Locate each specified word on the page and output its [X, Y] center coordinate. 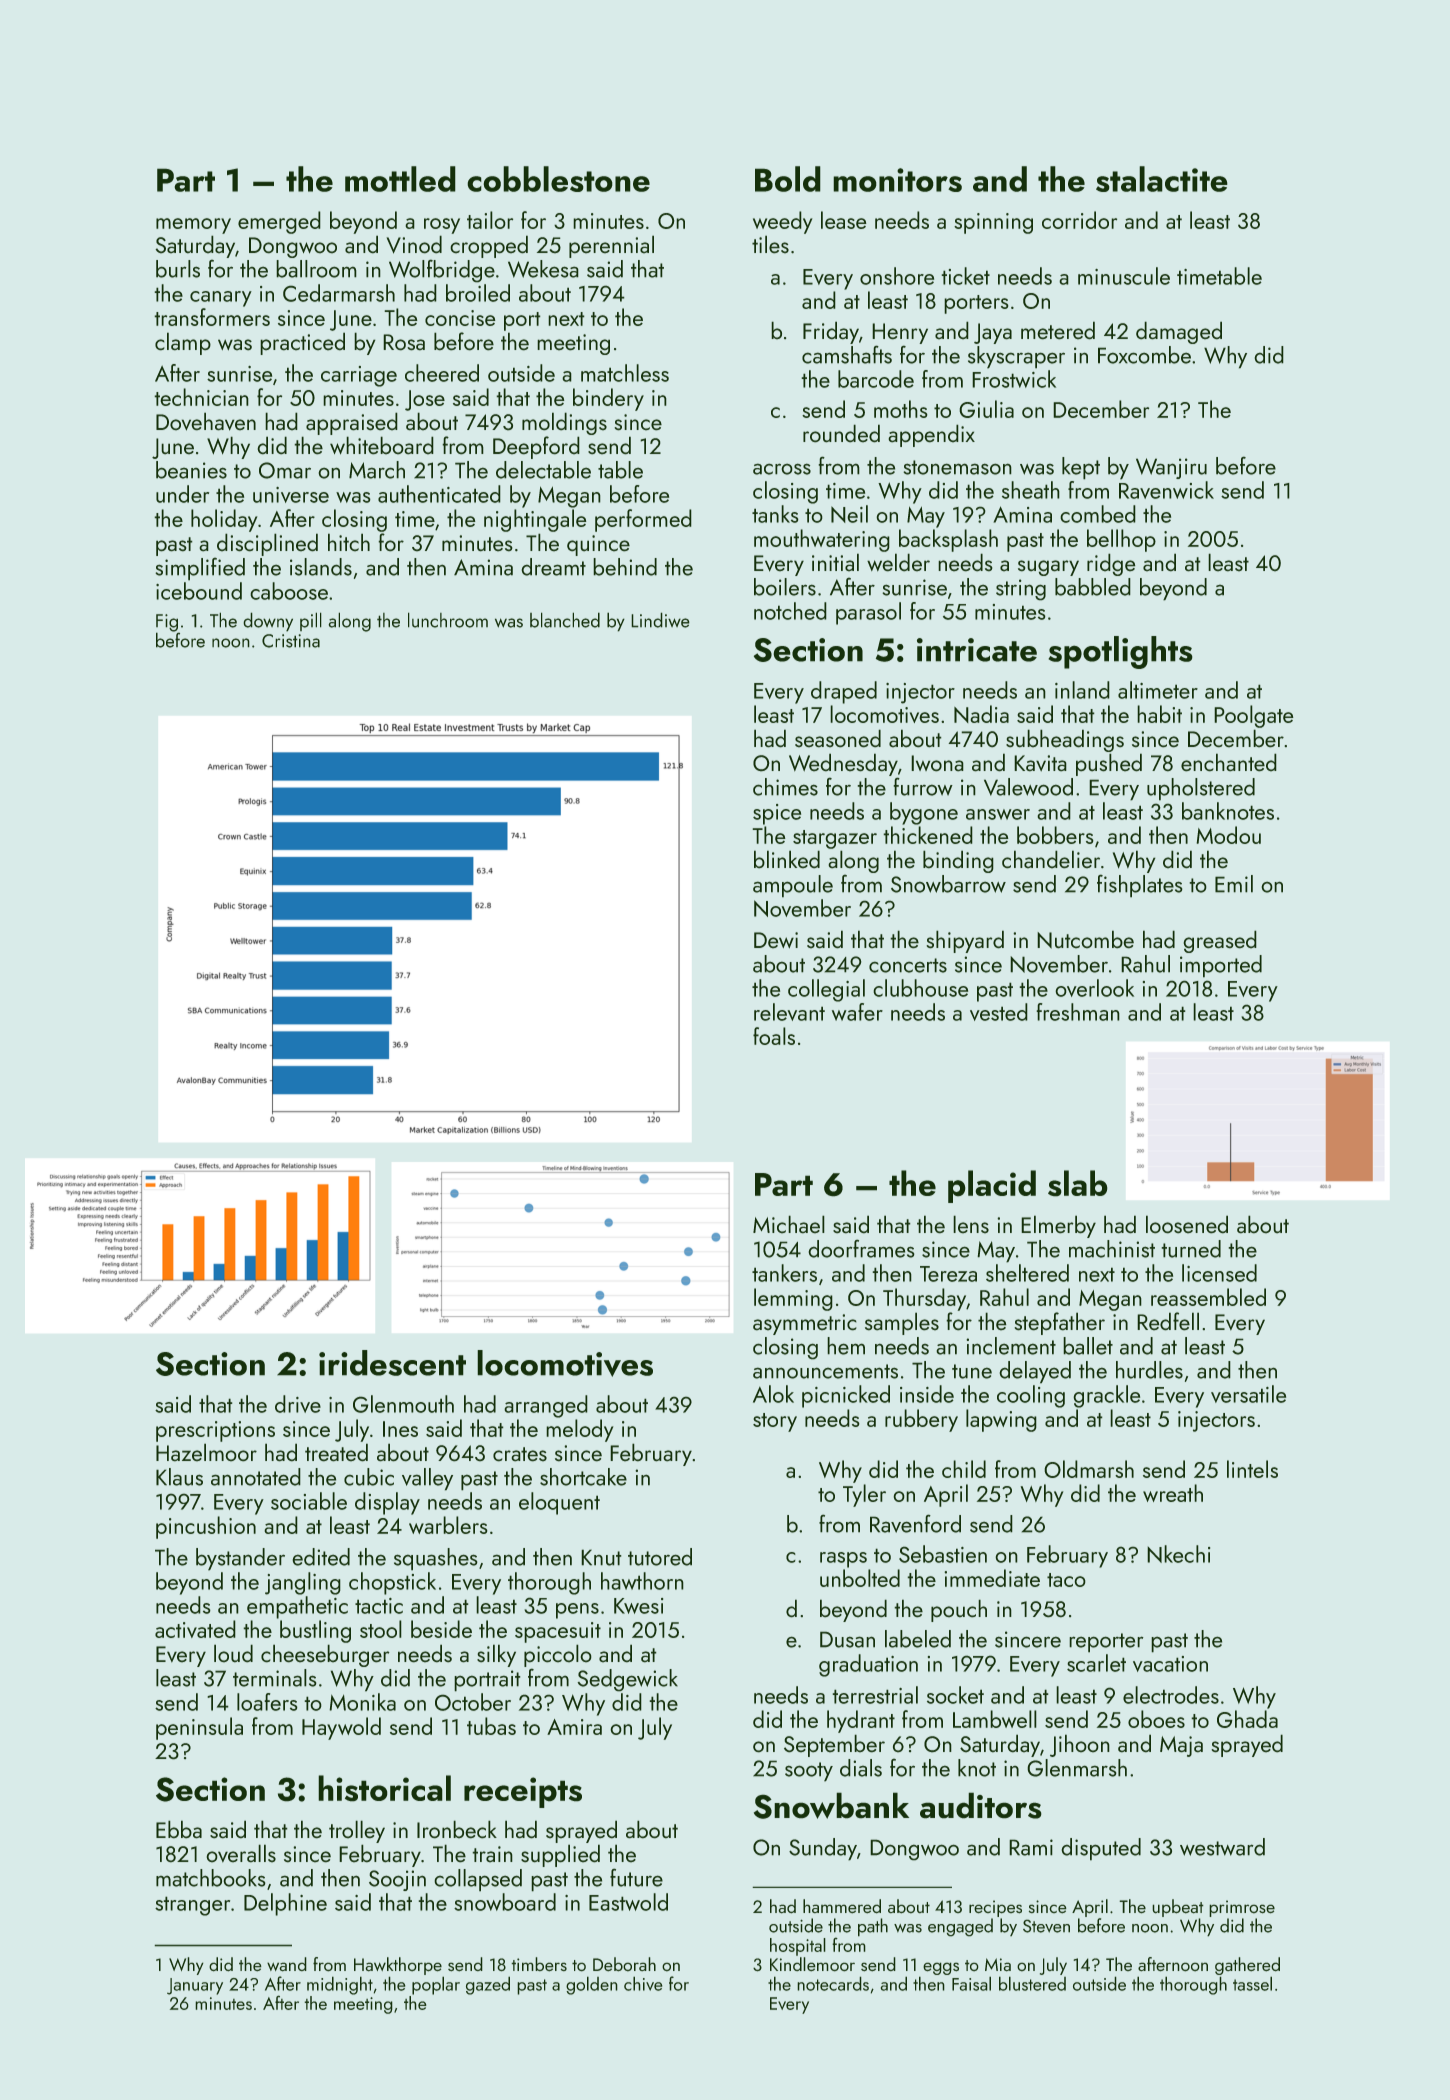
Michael [789, 1224]
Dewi [776, 940]
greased [1220, 941]
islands [321, 567]
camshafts [847, 354]
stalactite [1162, 179]
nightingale [535, 520]
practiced [302, 343]
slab [1078, 1183]
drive [298, 1404]
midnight [340, 1985]
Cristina [291, 641]
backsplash [948, 540]
